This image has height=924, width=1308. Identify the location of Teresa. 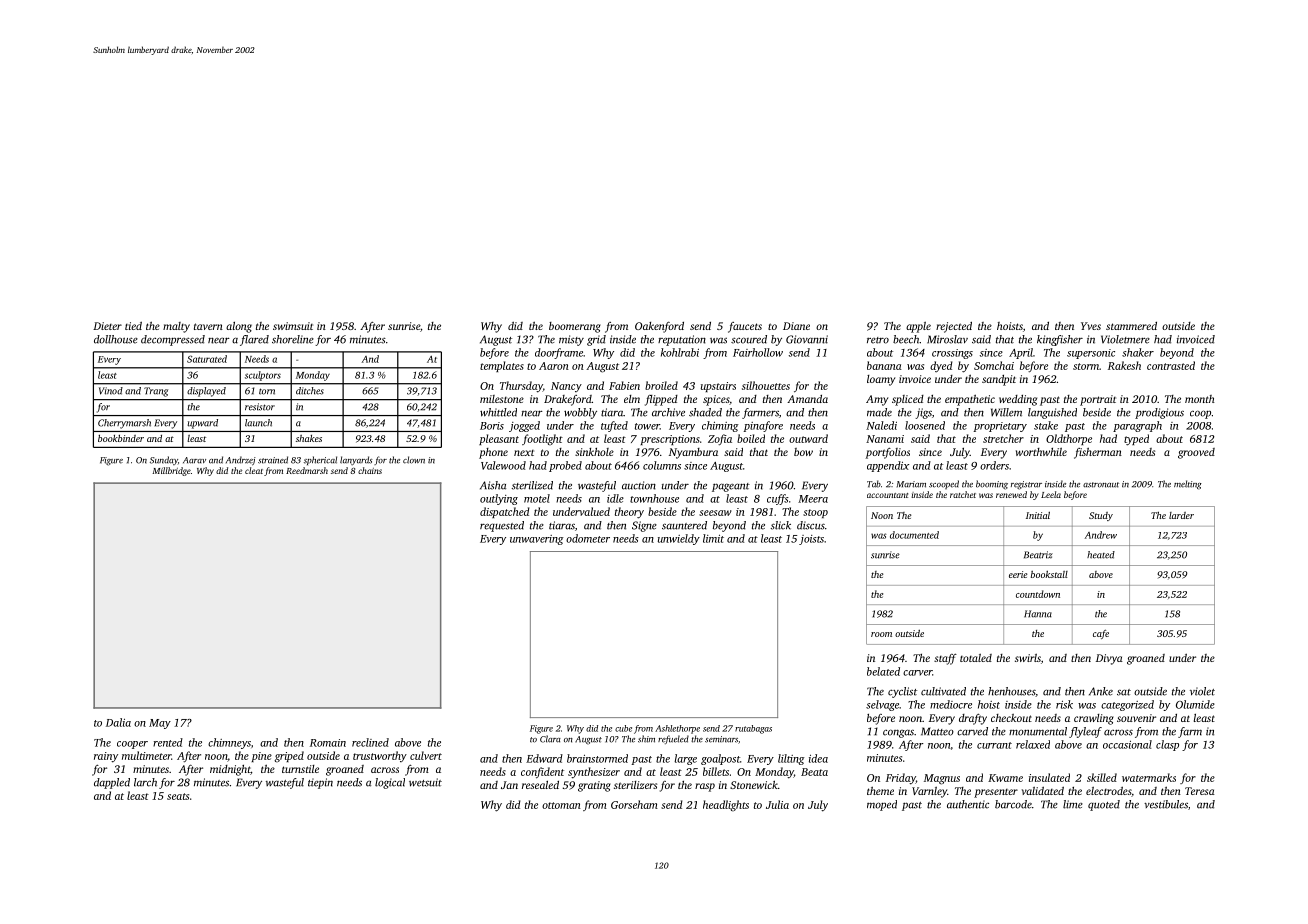
(1200, 791).
